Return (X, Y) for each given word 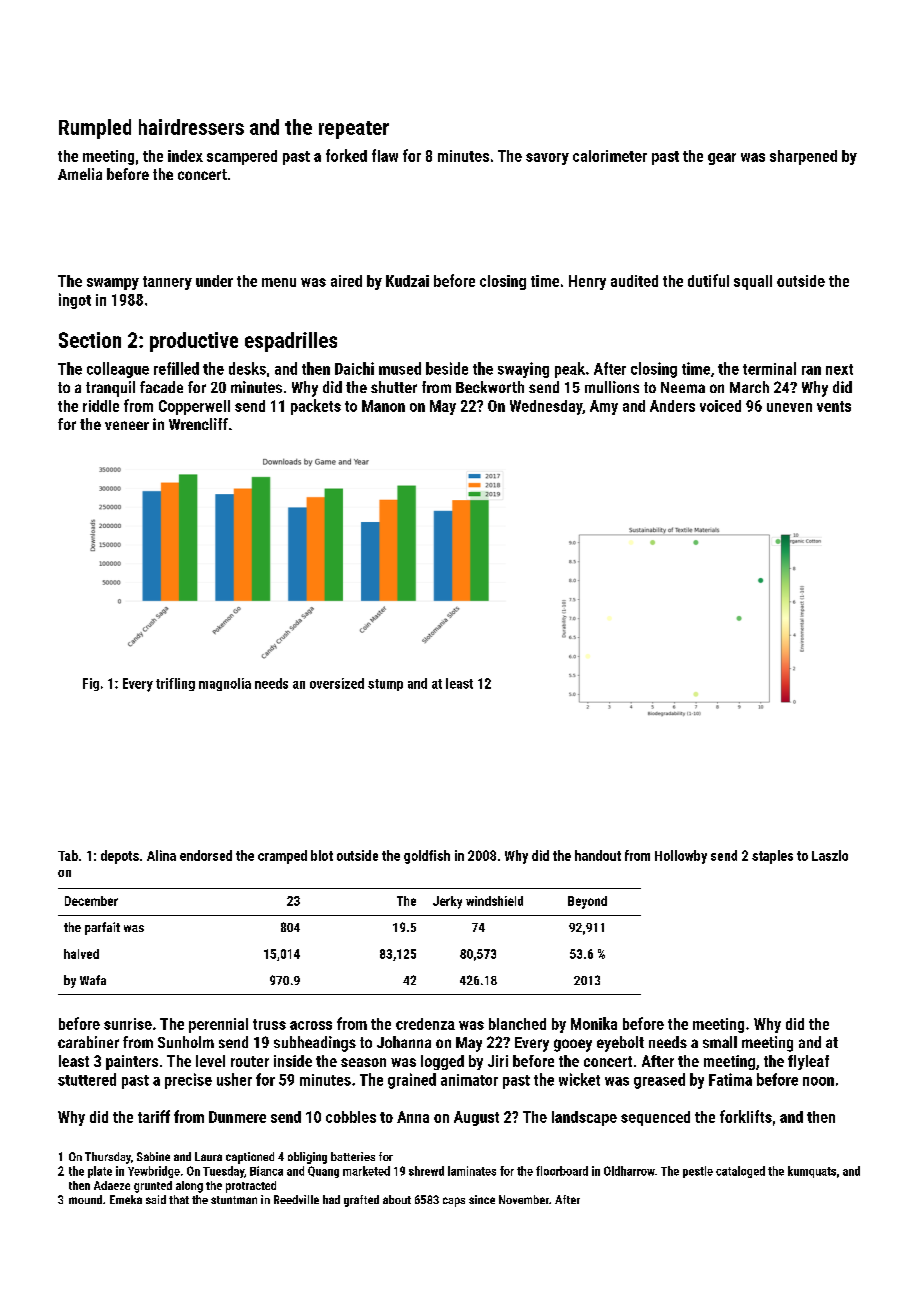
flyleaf (808, 1062)
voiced (720, 406)
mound (85, 1199)
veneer (127, 425)
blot (322, 855)
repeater (354, 130)
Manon (383, 406)
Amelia (80, 174)
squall (753, 282)
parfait (102, 928)
